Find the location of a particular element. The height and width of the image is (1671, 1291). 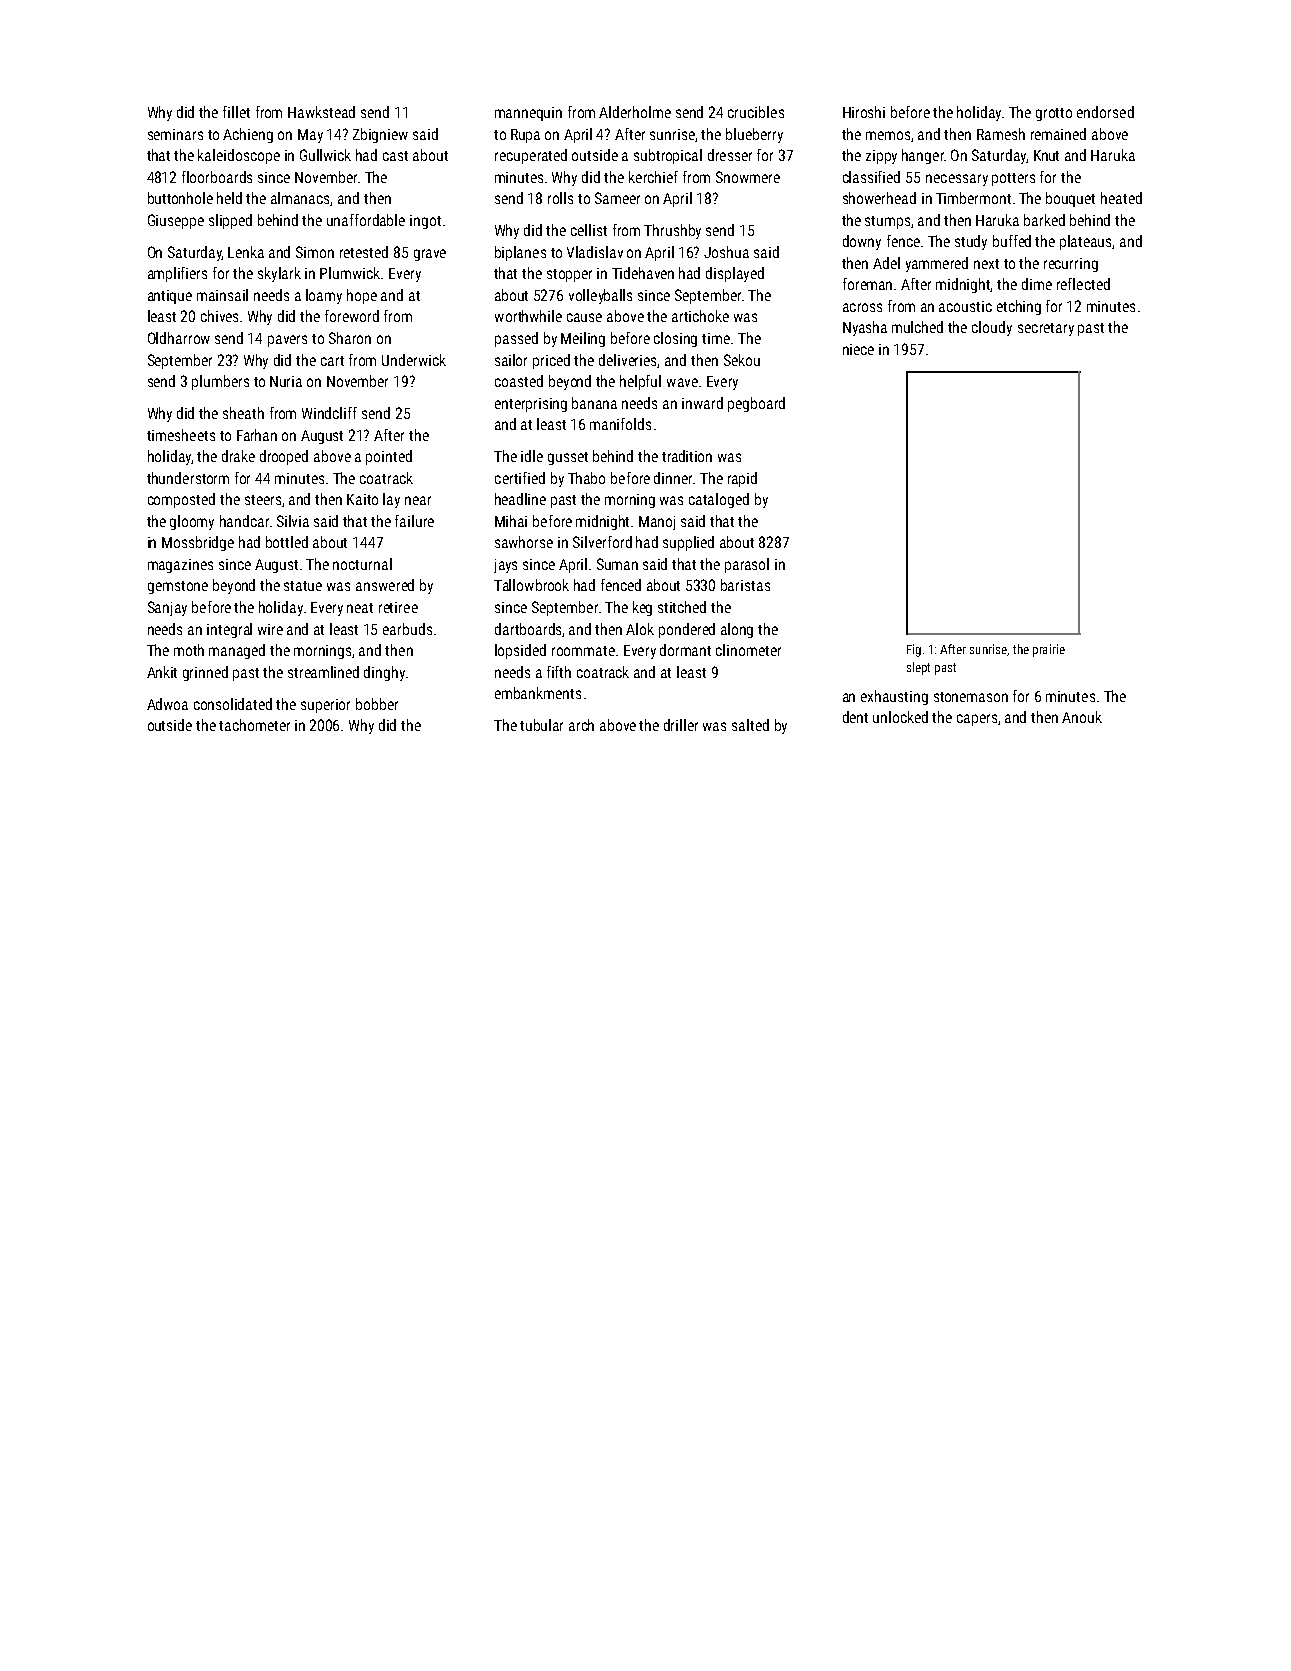

rapid is located at coordinates (742, 479).
